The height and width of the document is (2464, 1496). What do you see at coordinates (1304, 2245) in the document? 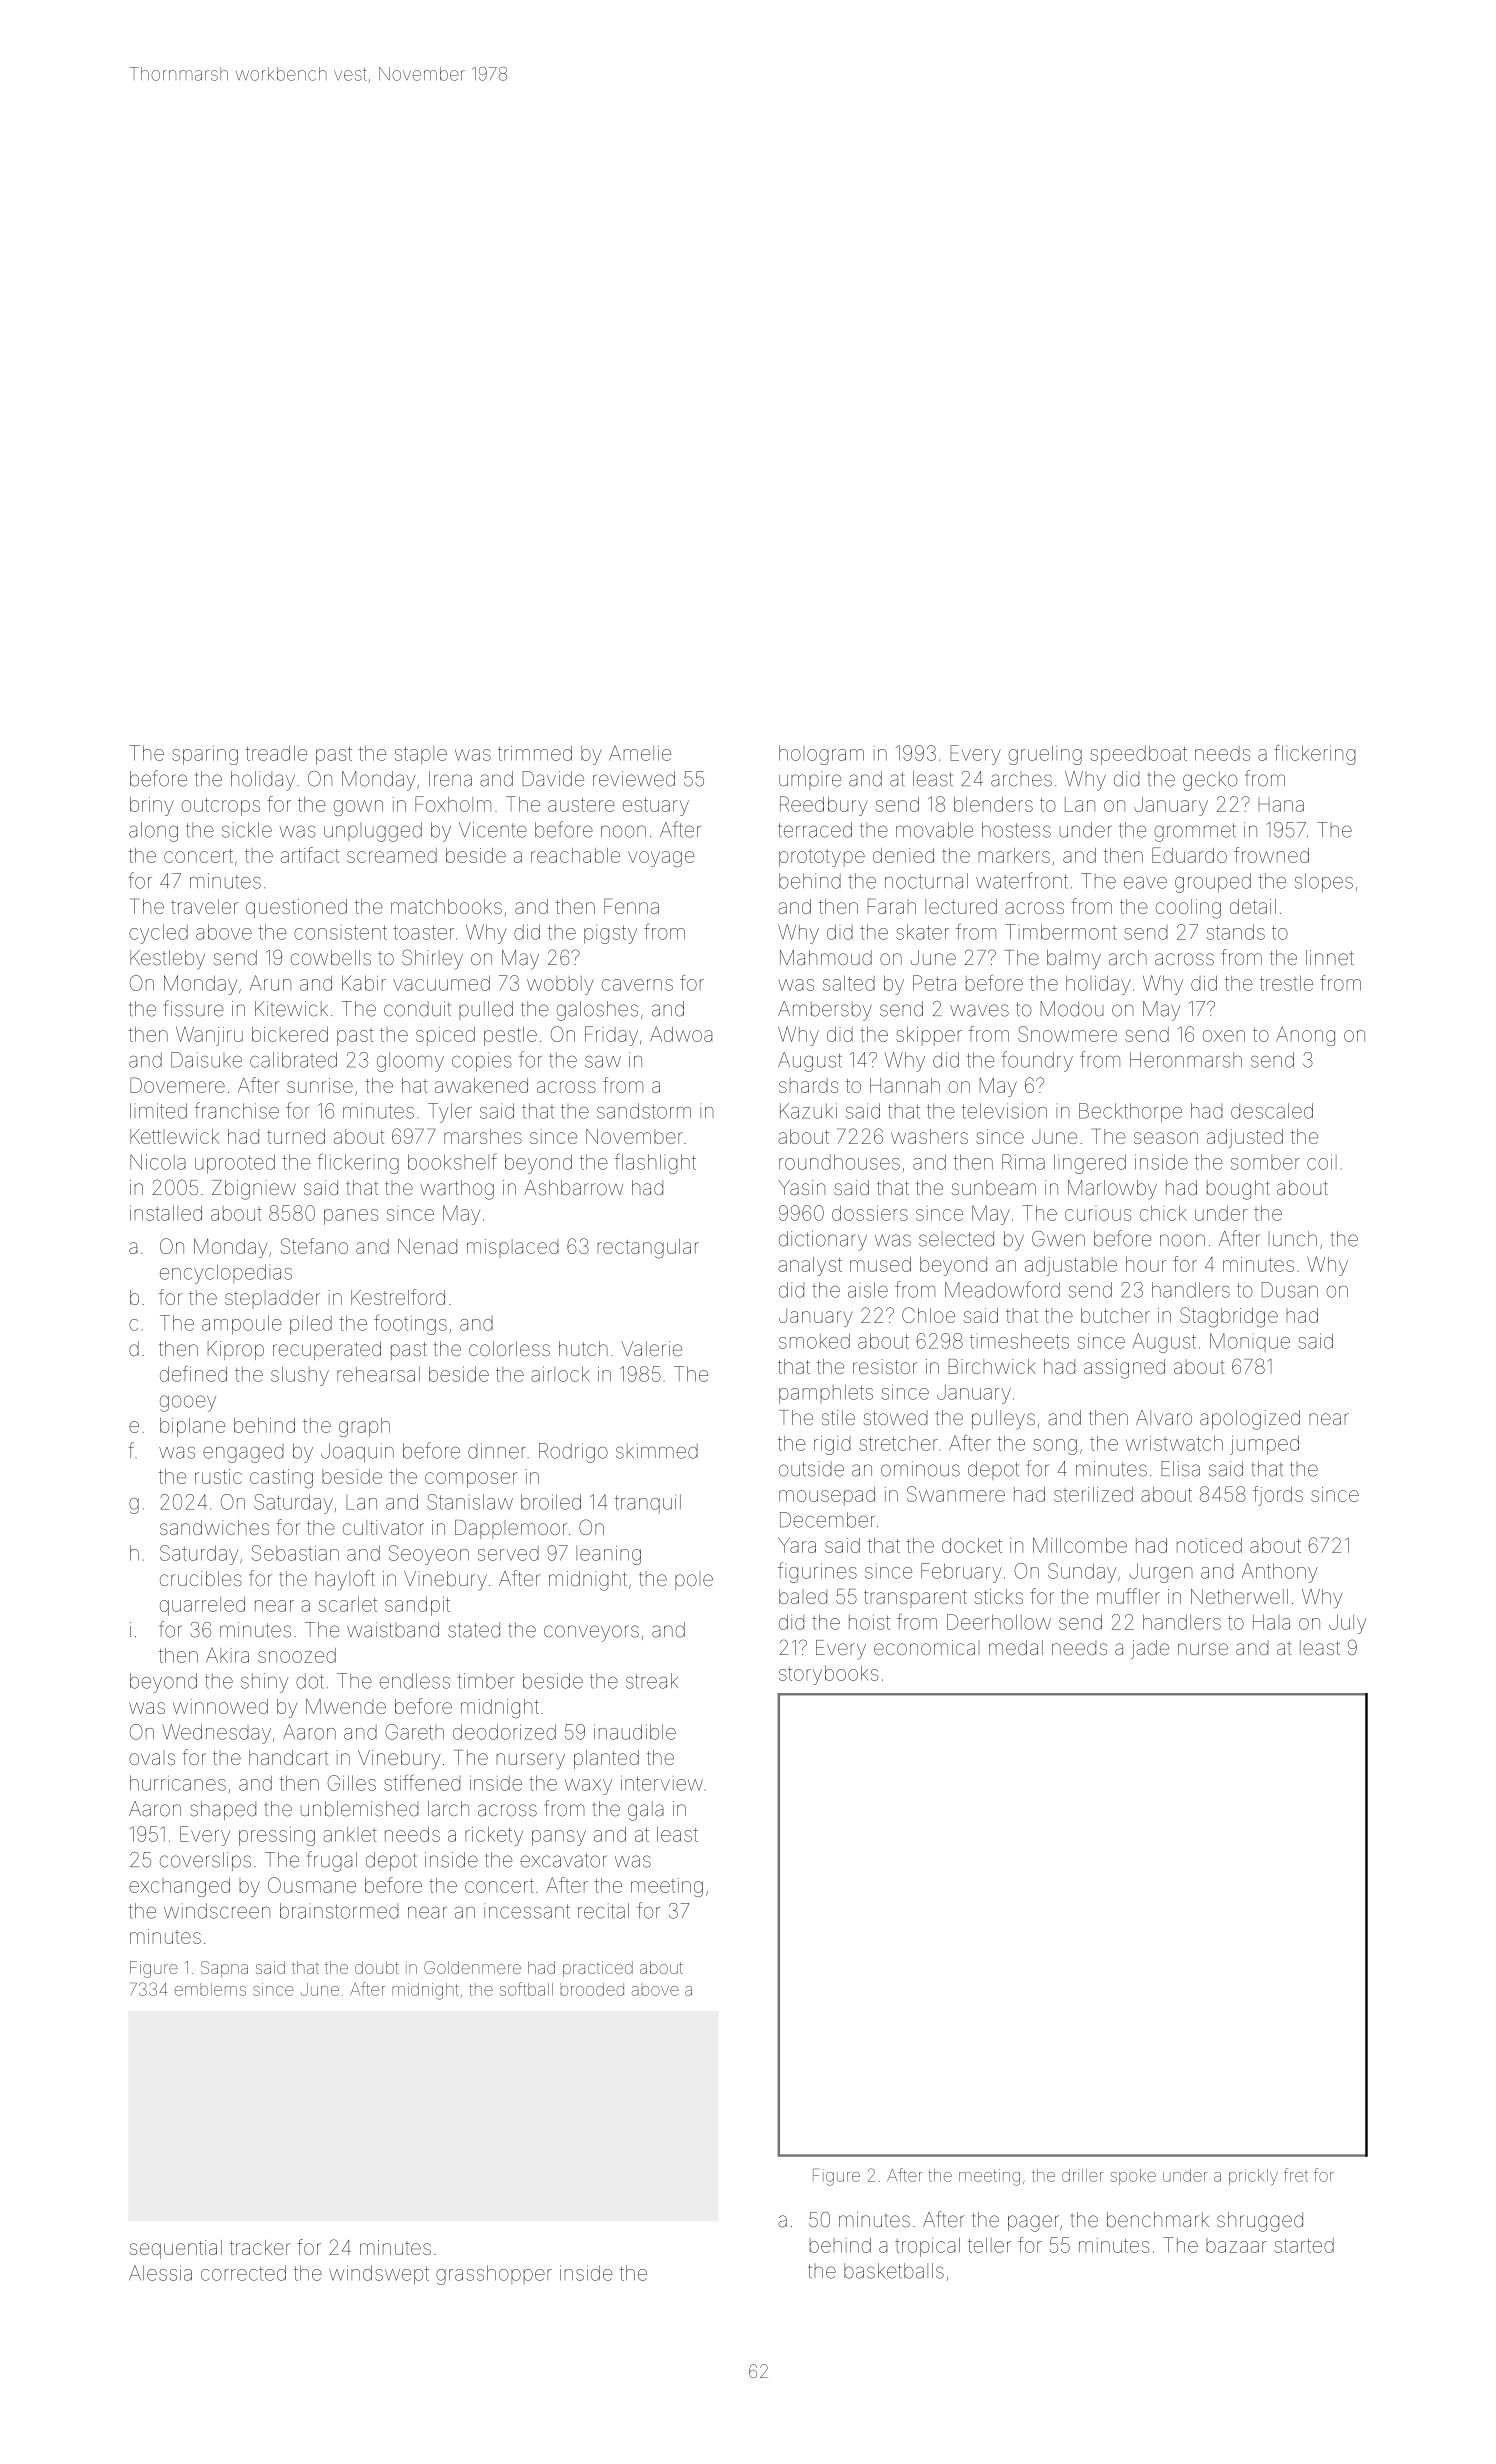
I see `started` at bounding box center [1304, 2245].
